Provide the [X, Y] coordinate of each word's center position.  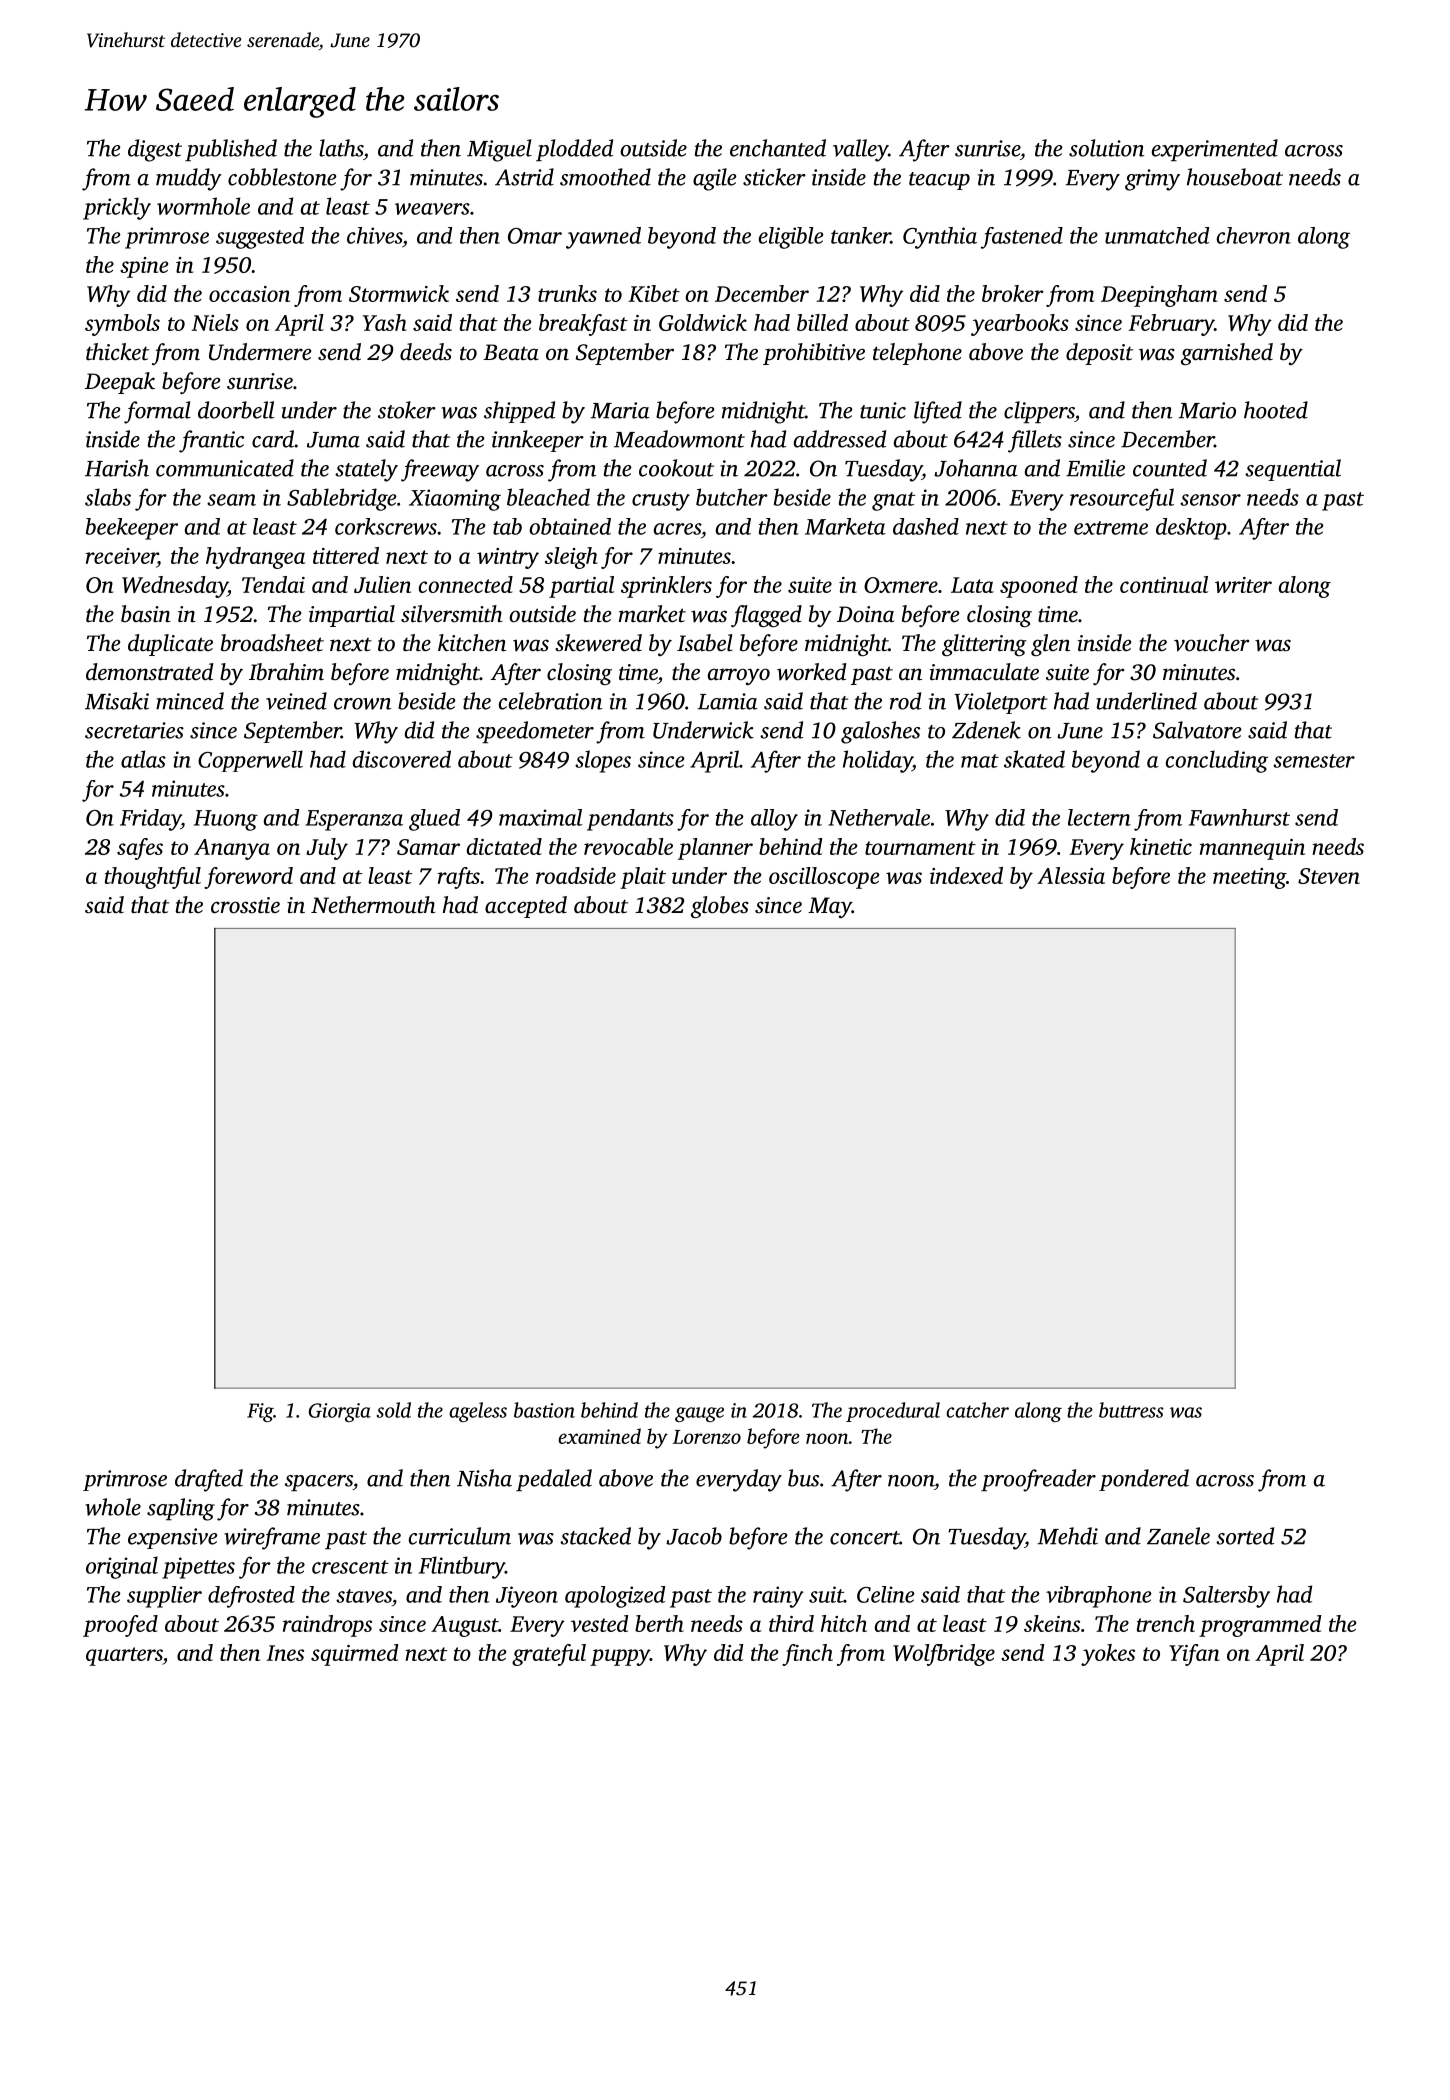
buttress [1131, 1410]
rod [905, 701]
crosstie [245, 905]
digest [155, 150]
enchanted [778, 148]
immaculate [984, 672]
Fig [260, 1412]
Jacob [694, 1536]
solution [1107, 148]
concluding [1217, 761]
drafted [209, 1480]
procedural [893, 1412]
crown [363, 704]
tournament [920, 848]
